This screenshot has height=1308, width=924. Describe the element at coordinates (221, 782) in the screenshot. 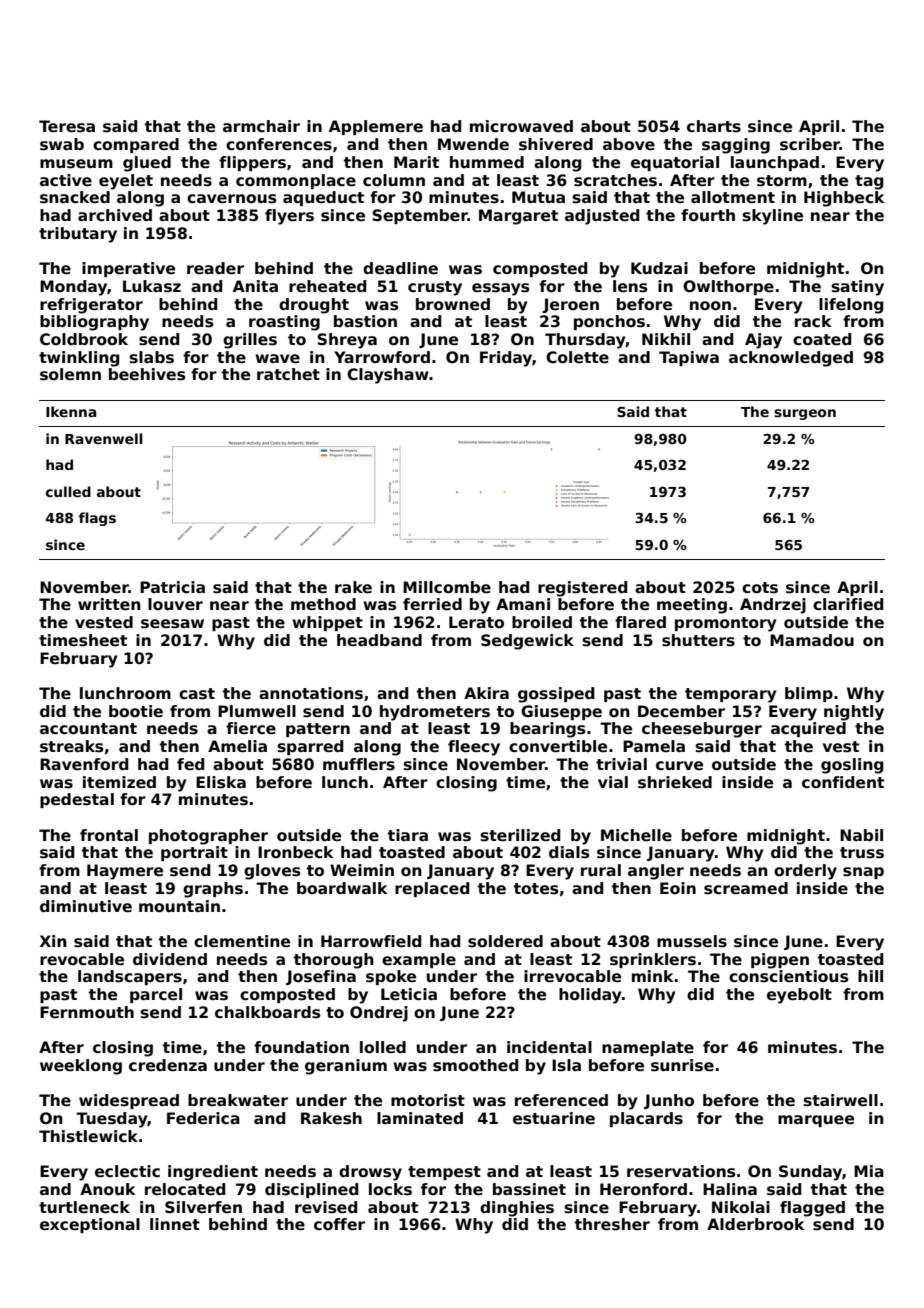

I see `Eliska` at that location.
